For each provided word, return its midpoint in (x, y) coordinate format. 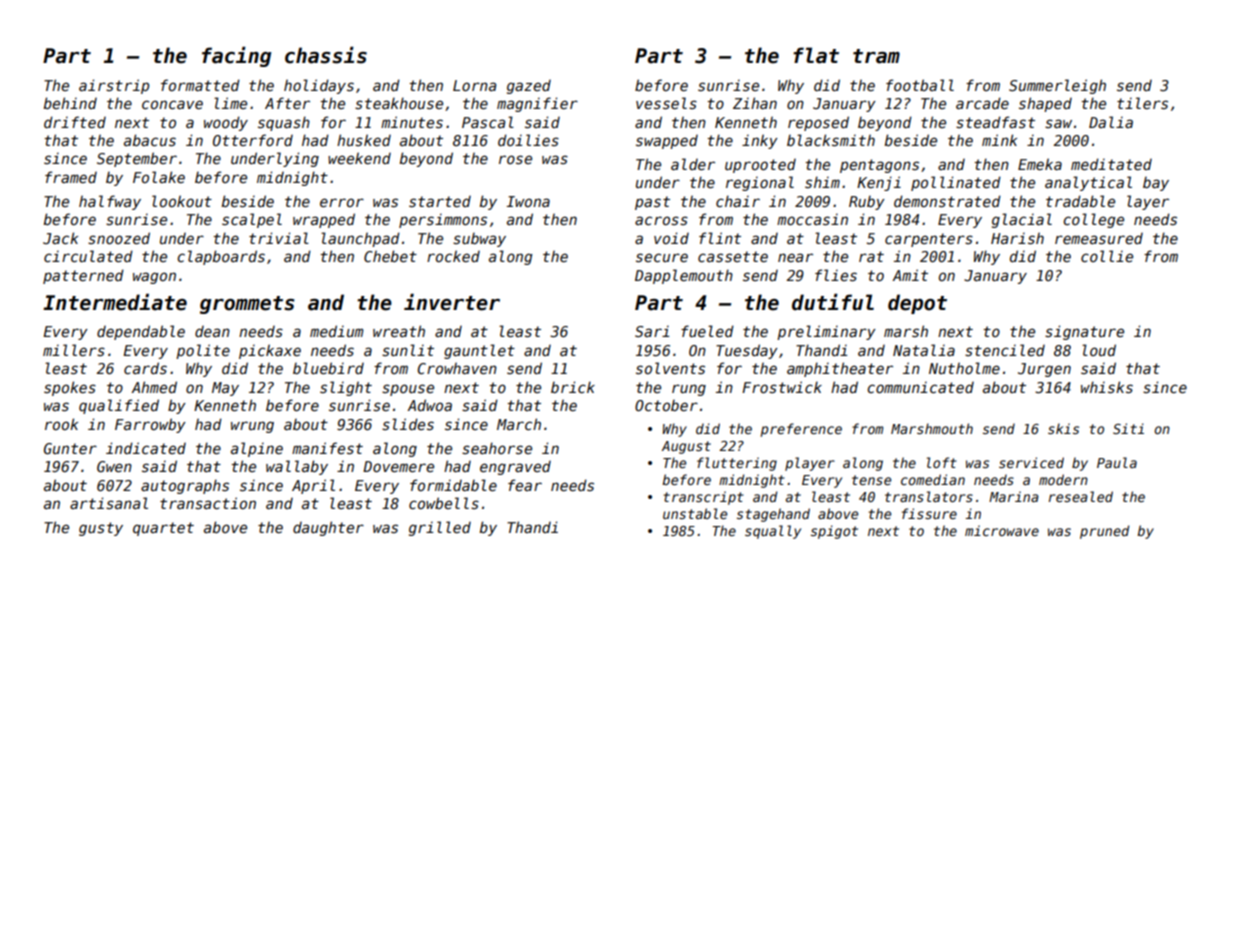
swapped (667, 142)
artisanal (109, 503)
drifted (75, 122)
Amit (910, 275)
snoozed (119, 238)
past (652, 203)
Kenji (879, 183)
